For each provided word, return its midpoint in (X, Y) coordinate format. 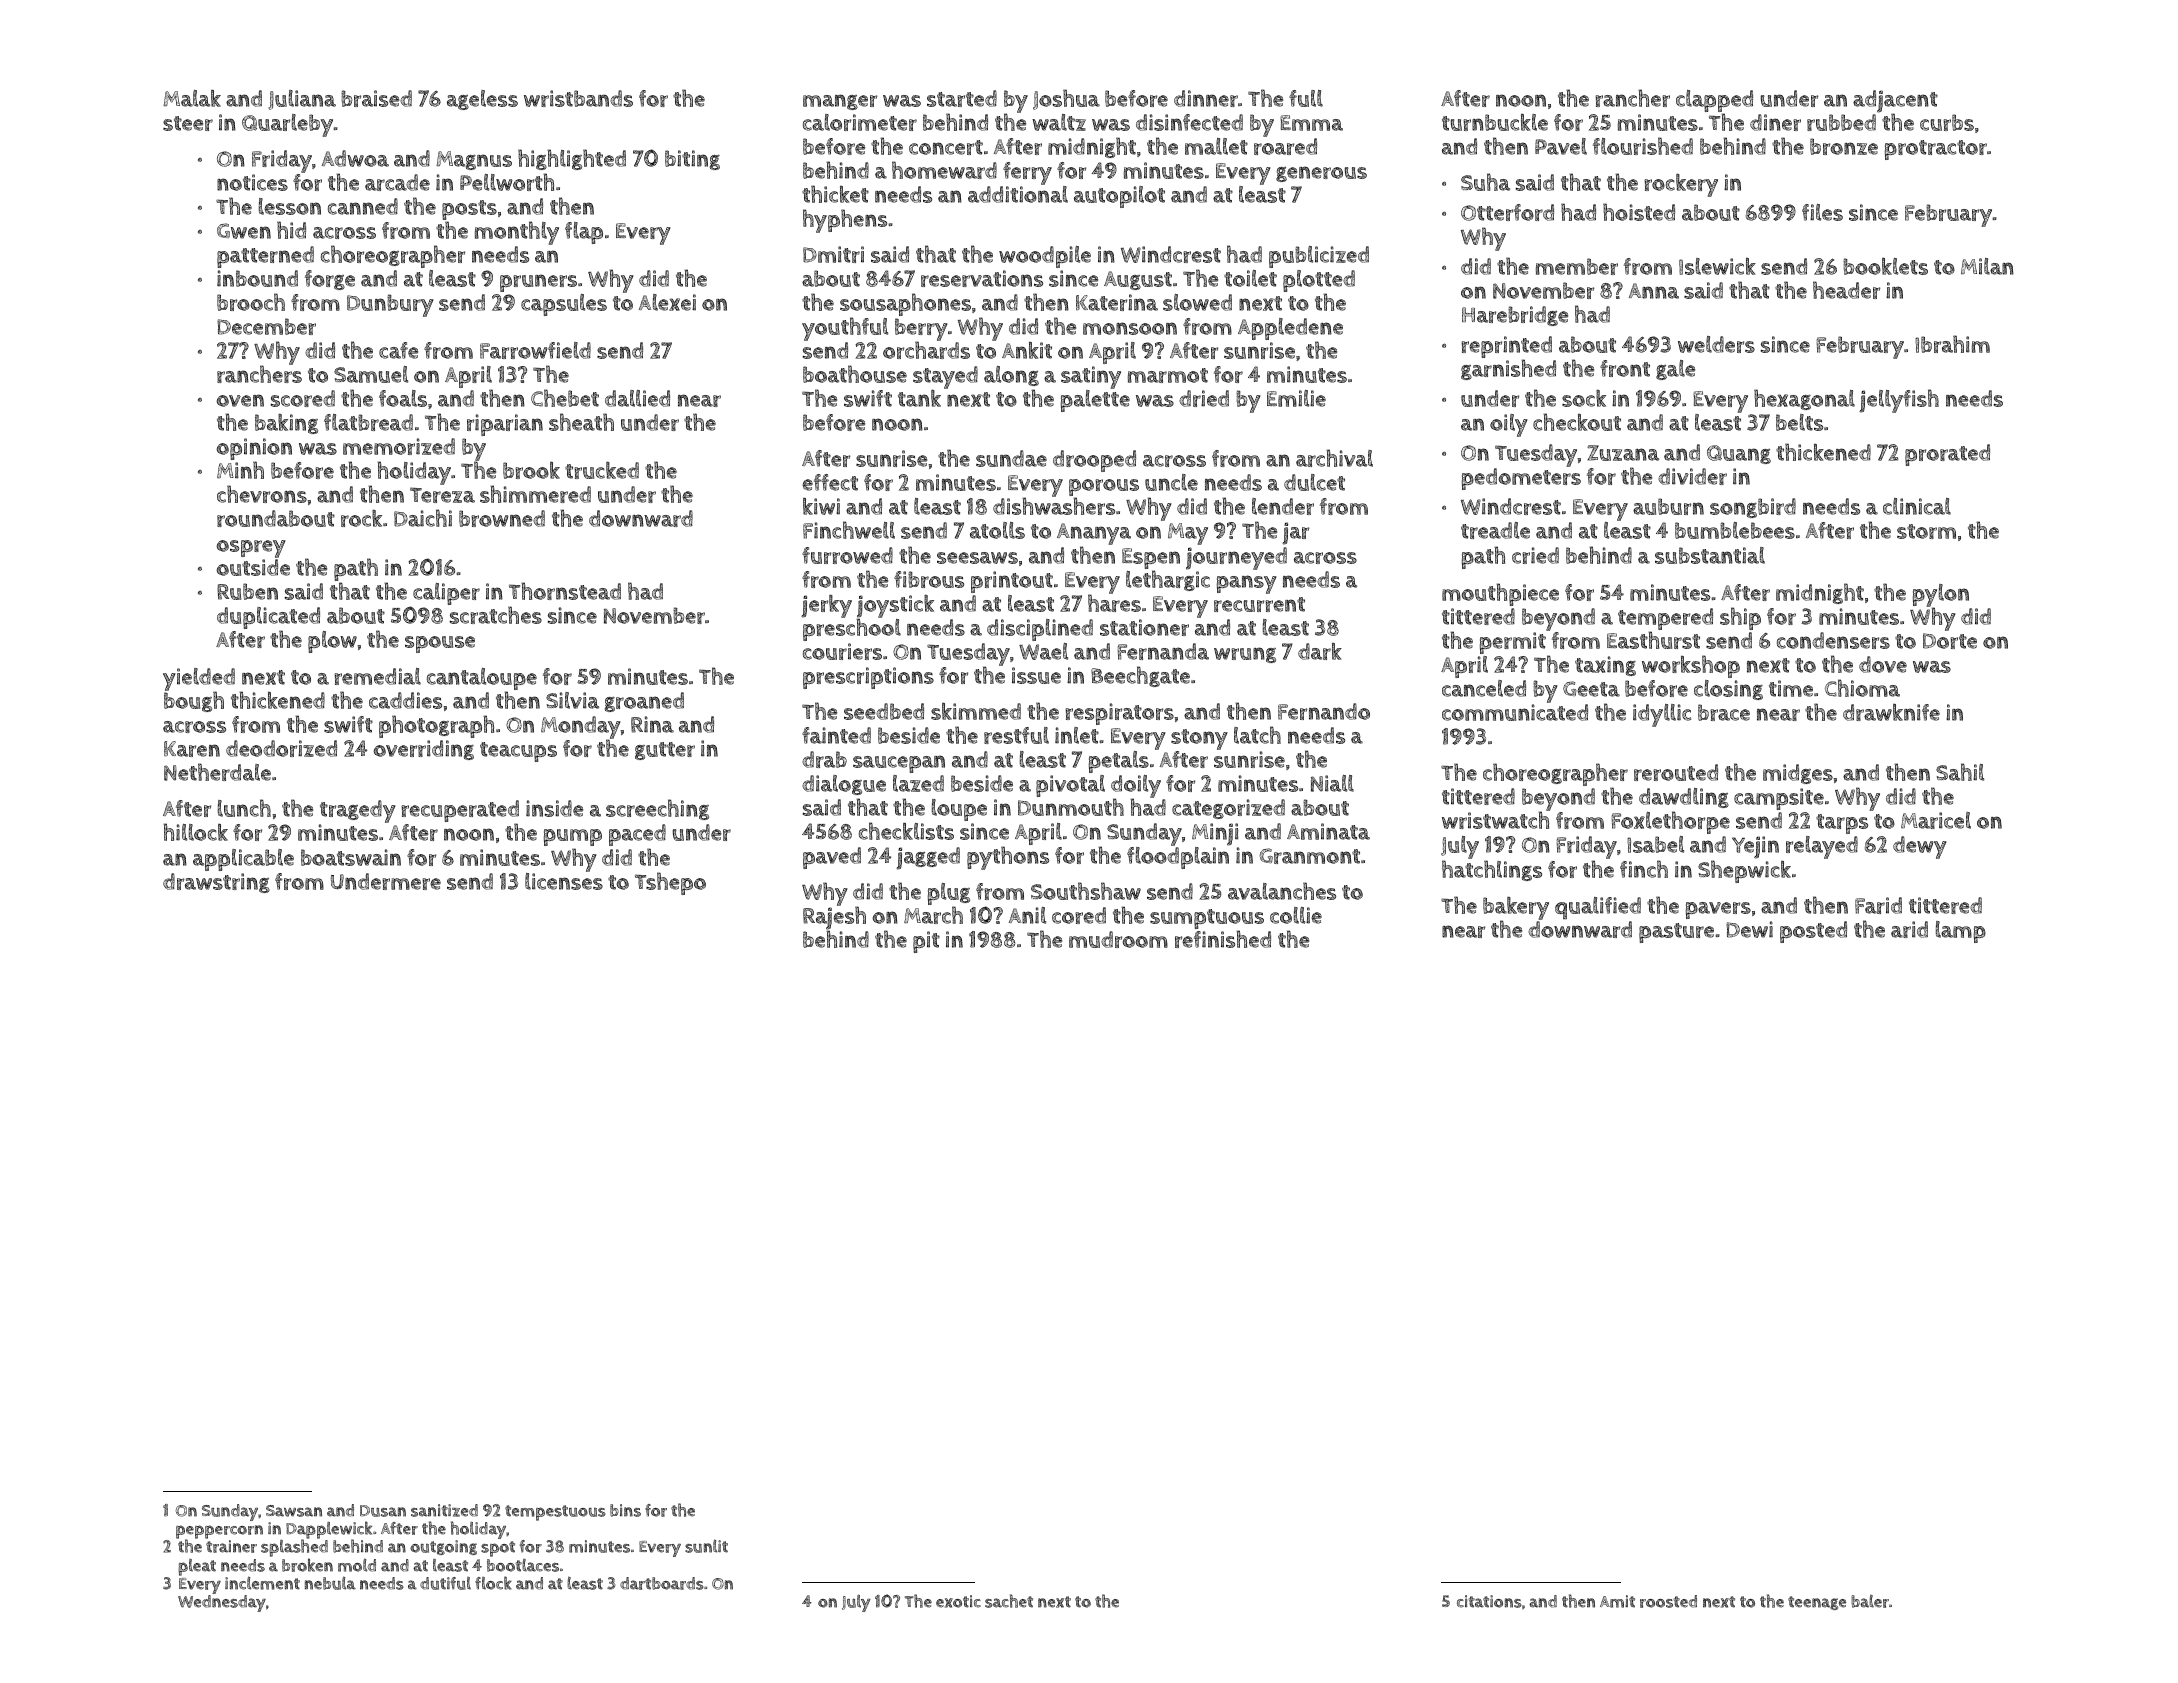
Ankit (1027, 350)
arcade (397, 182)
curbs (1947, 122)
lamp (1961, 932)
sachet (1009, 1601)
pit (926, 942)
